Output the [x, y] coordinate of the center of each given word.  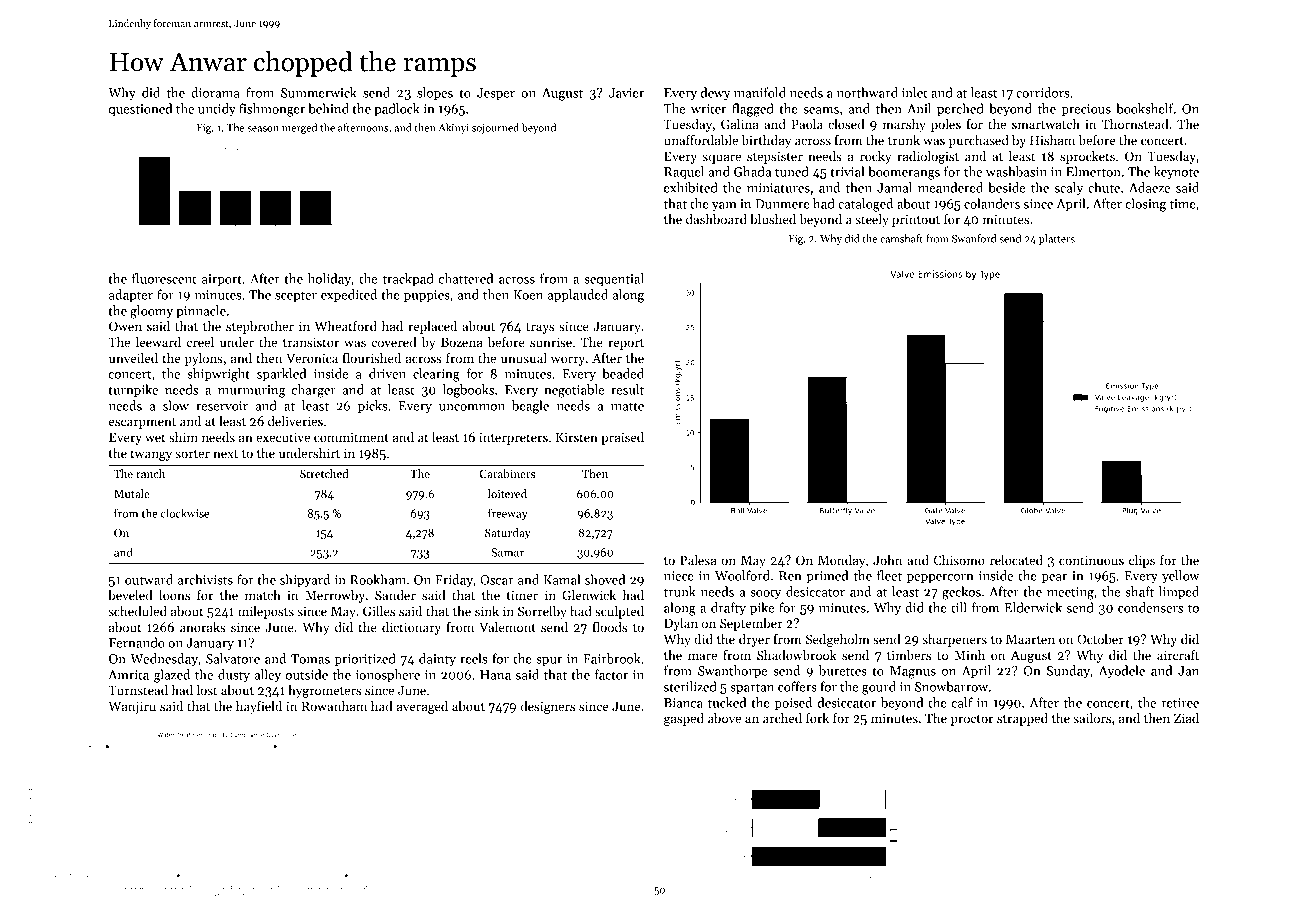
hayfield [259, 707]
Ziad [1186, 718]
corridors [1042, 92]
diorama [215, 92]
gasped [684, 719]
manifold [760, 92]
